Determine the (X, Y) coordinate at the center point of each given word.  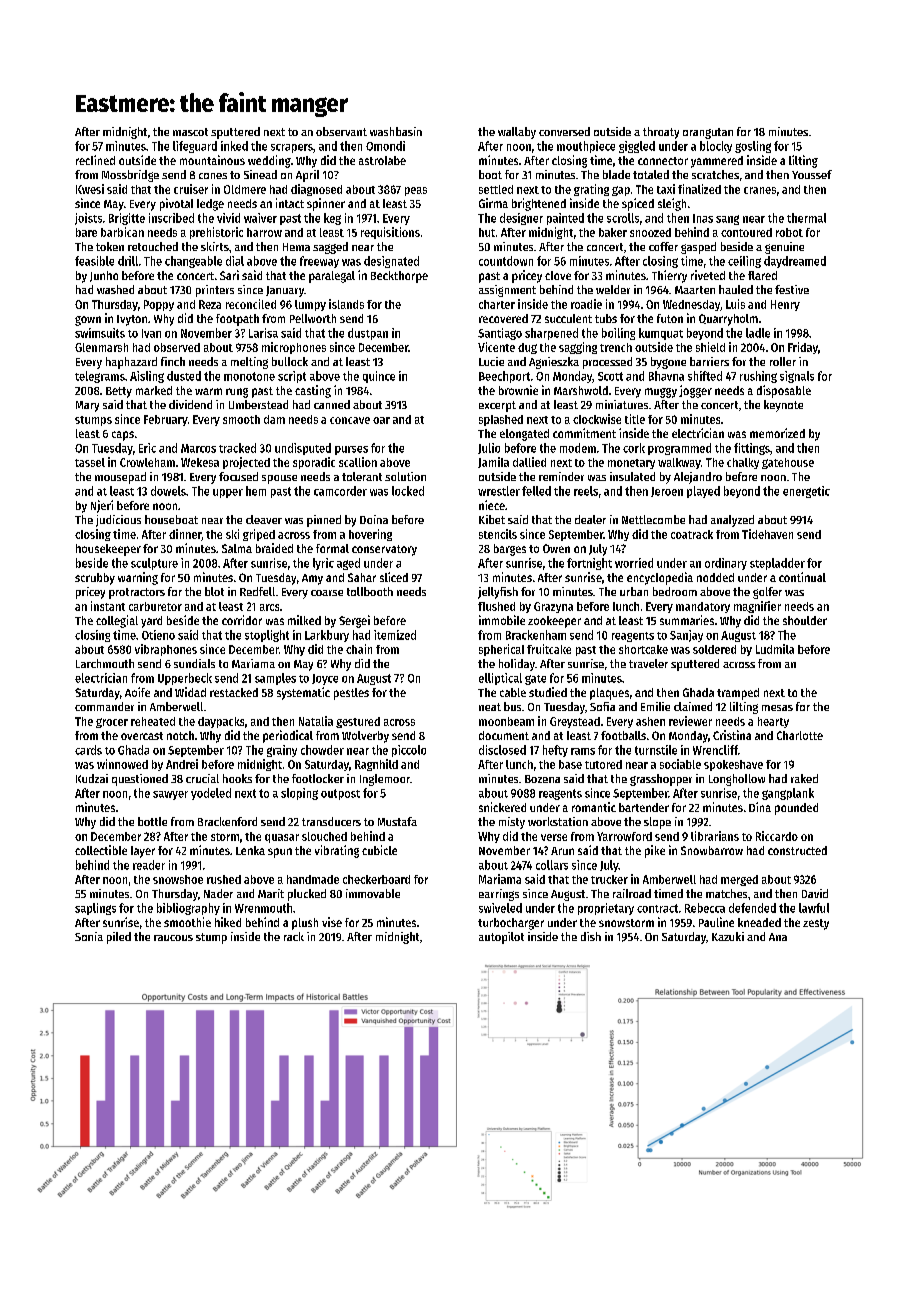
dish (591, 936)
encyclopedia (660, 578)
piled (119, 938)
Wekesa (200, 462)
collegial (117, 621)
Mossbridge (130, 176)
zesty (816, 924)
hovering (370, 535)
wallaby (517, 133)
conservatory (384, 550)
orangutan (708, 133)
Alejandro (698, 478)
